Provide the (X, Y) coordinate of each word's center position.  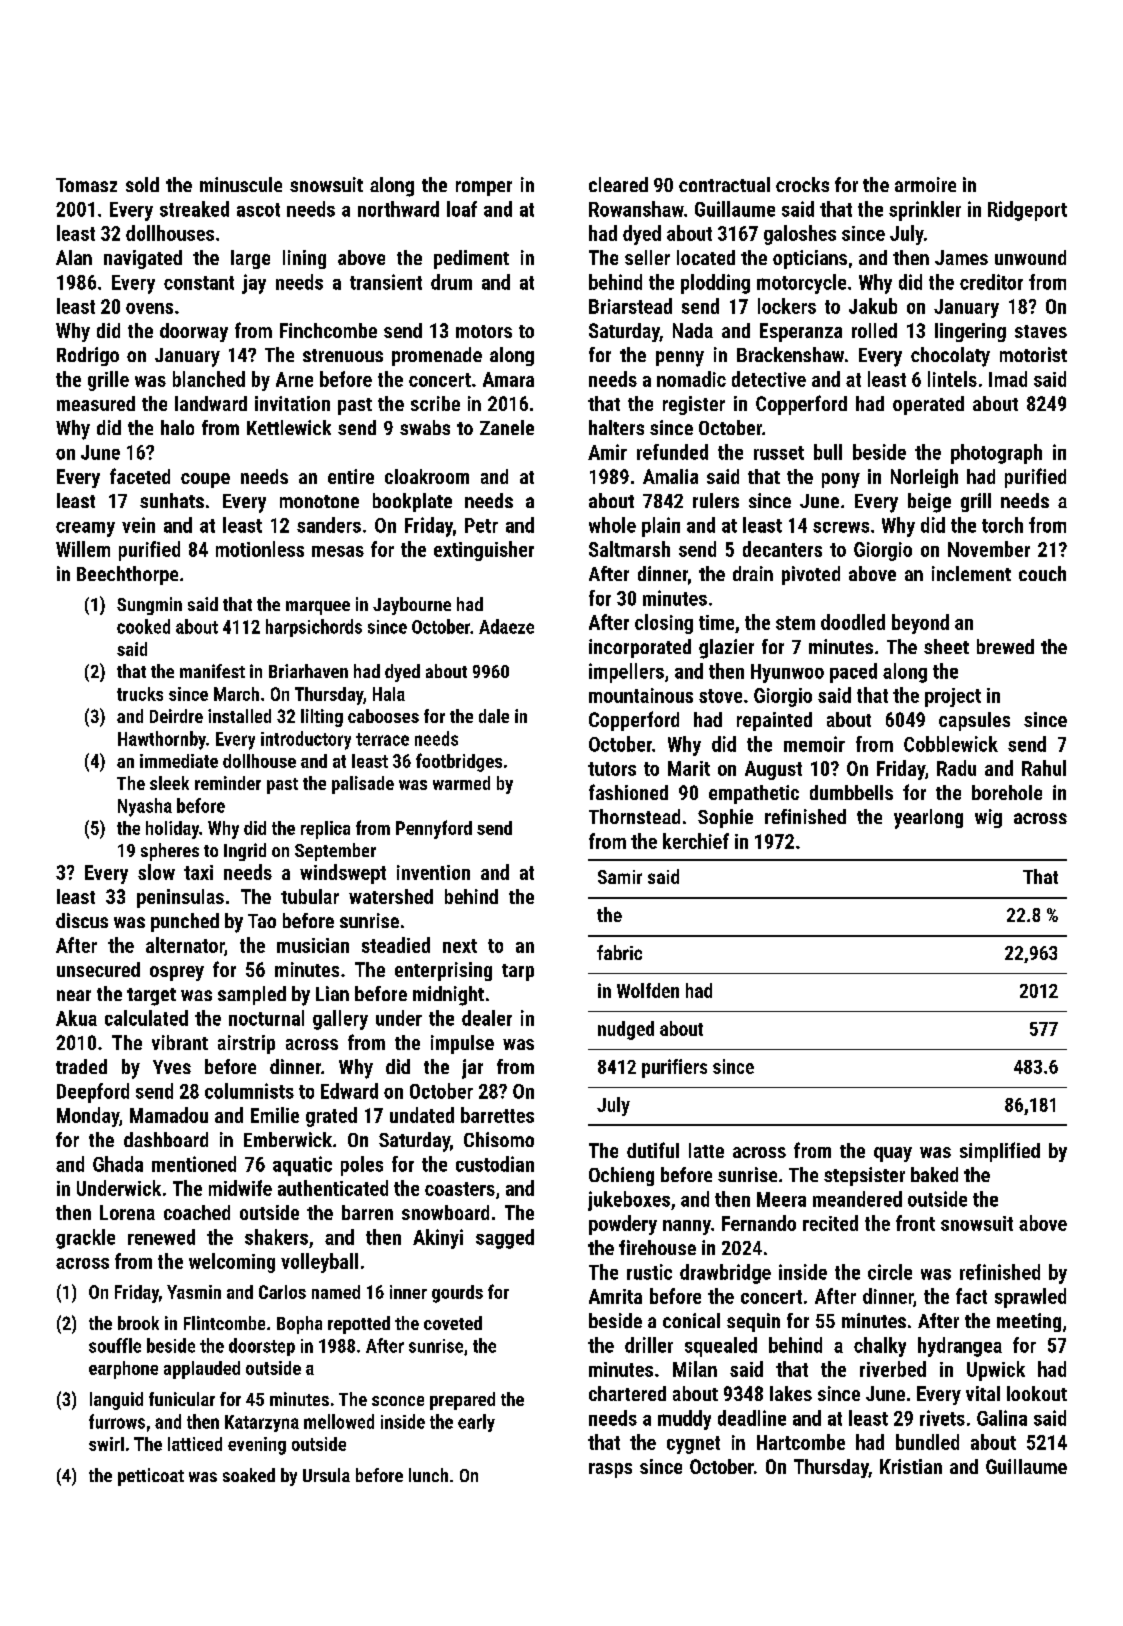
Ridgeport (1027, 211)
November (989, 549)
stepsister (864, 1176)
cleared (618, 184)
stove (720, 696)
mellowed (339, 1421)
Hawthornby (162, 740)
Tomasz (86, 185)
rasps (610, 1470)
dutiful (653, 1150)
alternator (185, 945)
